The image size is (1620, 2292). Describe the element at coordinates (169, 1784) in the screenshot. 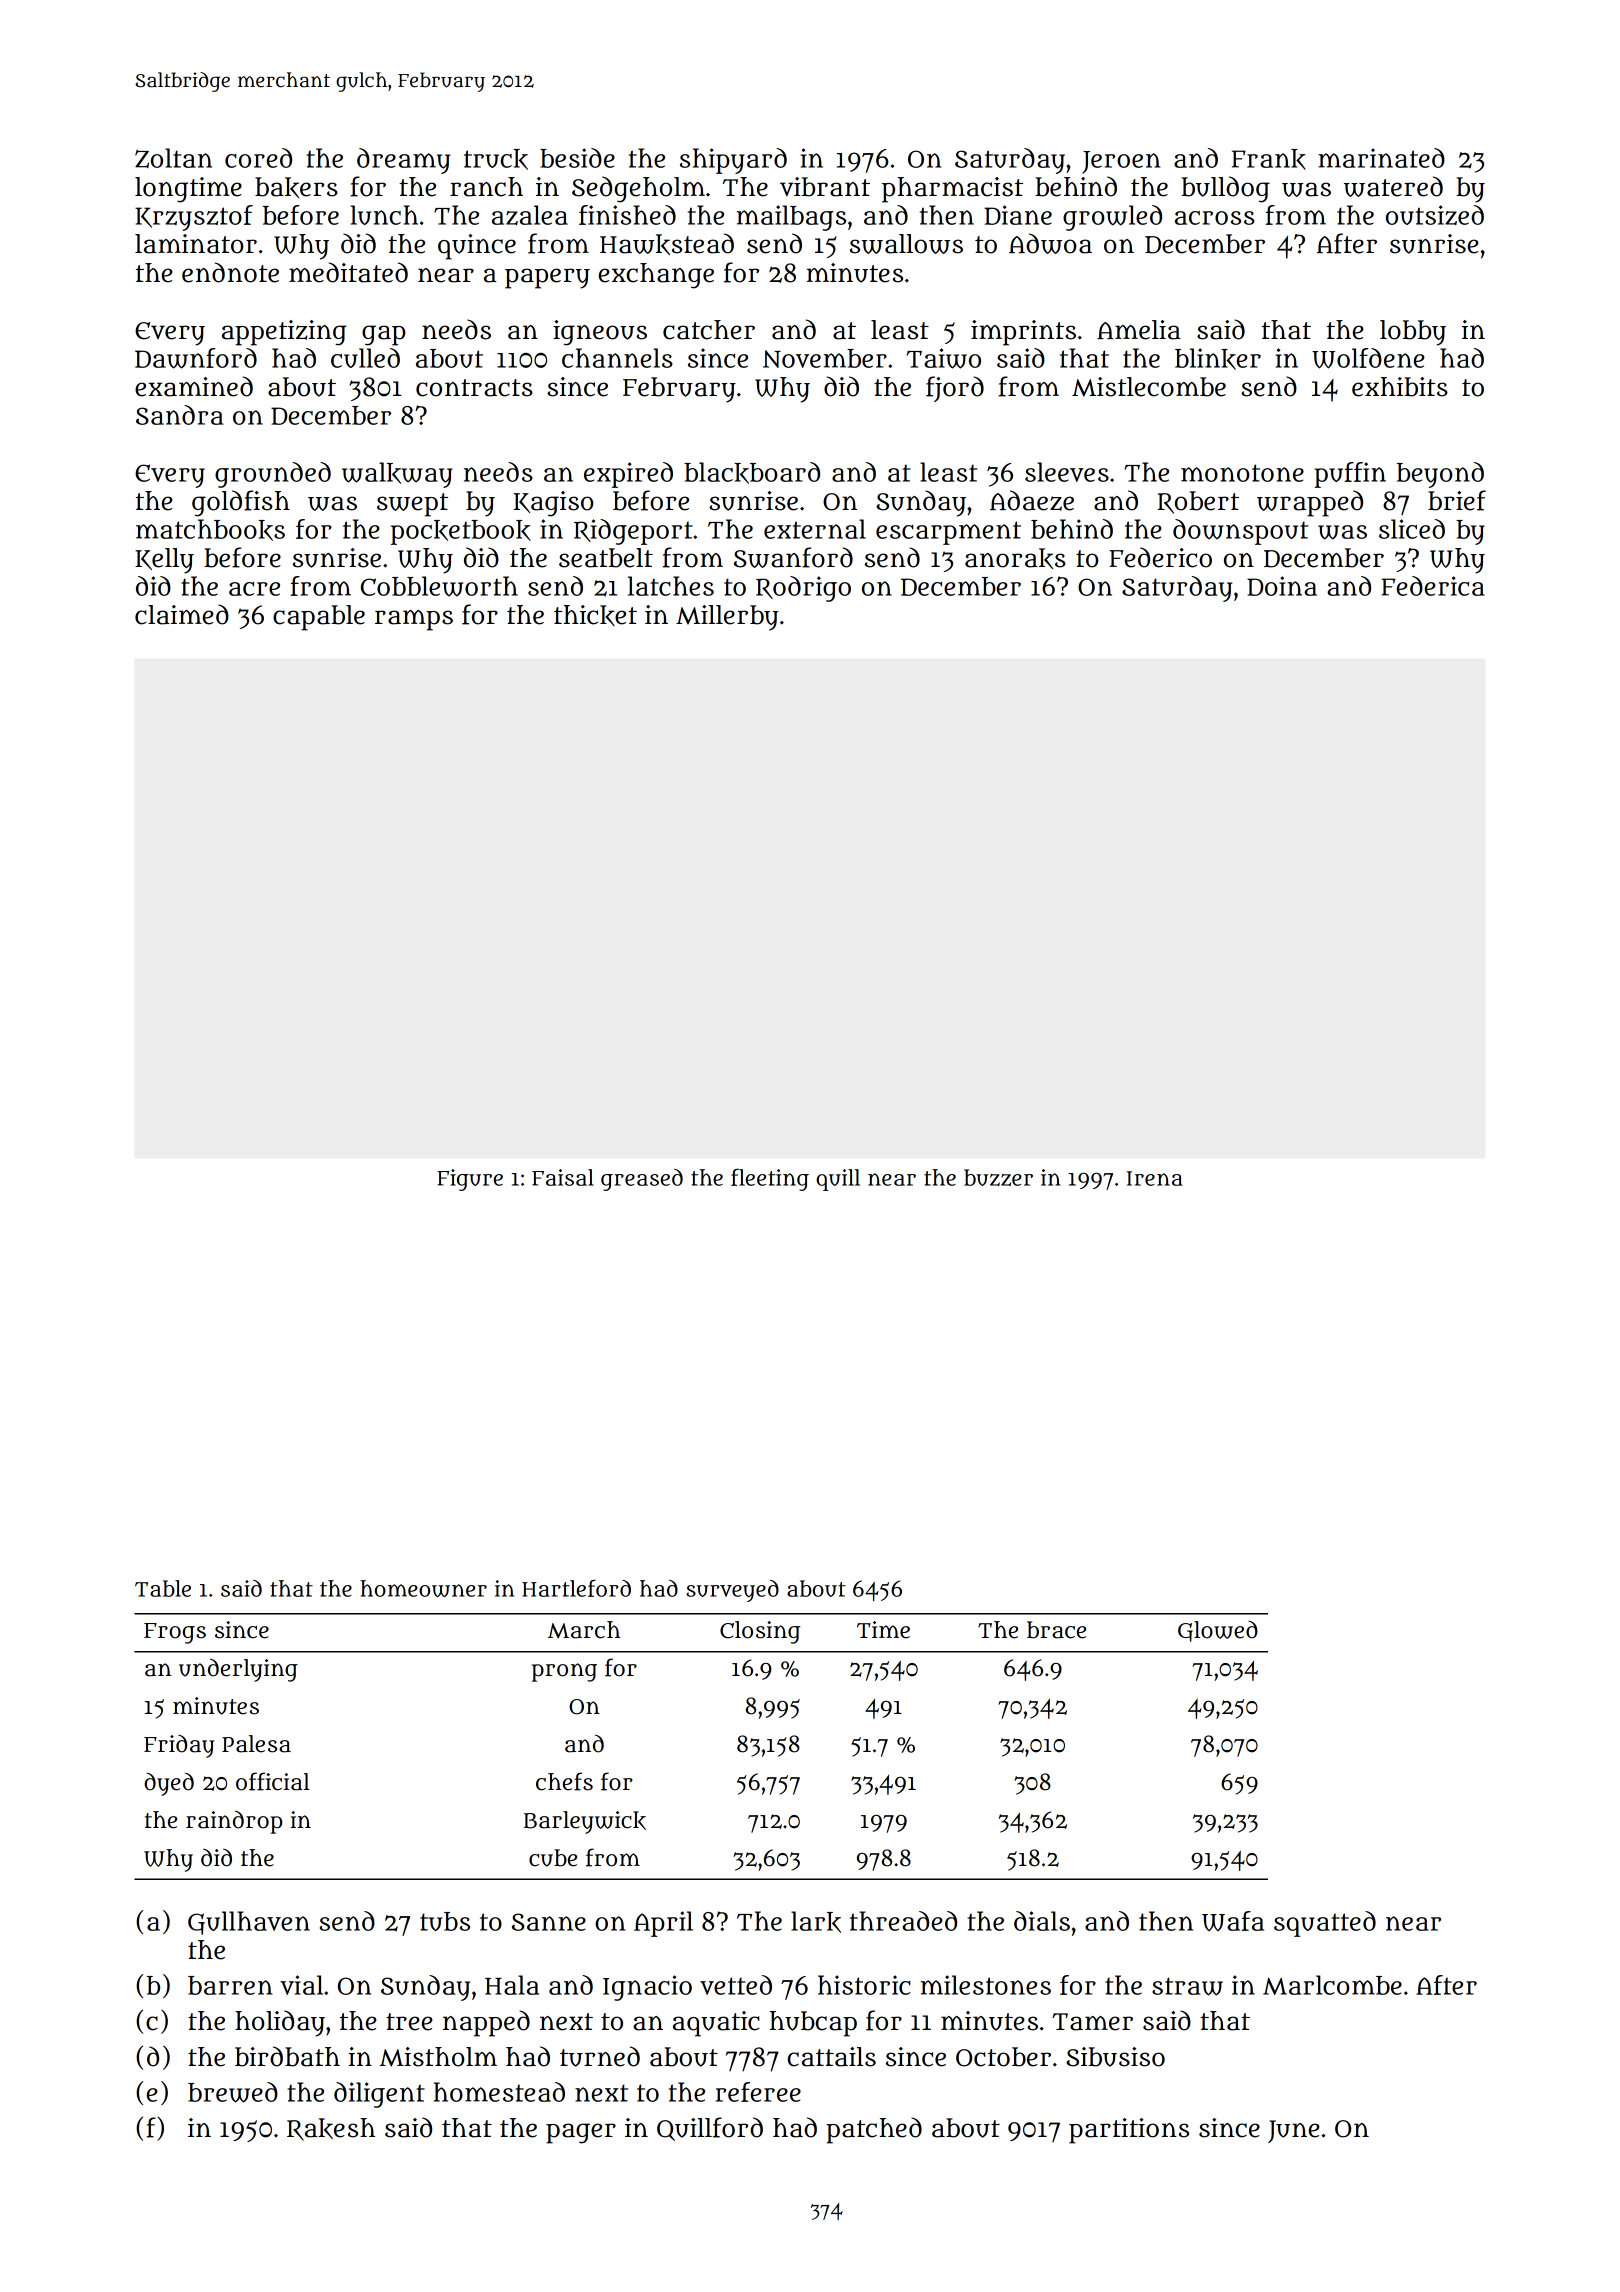

I see `dyed` at that location.
